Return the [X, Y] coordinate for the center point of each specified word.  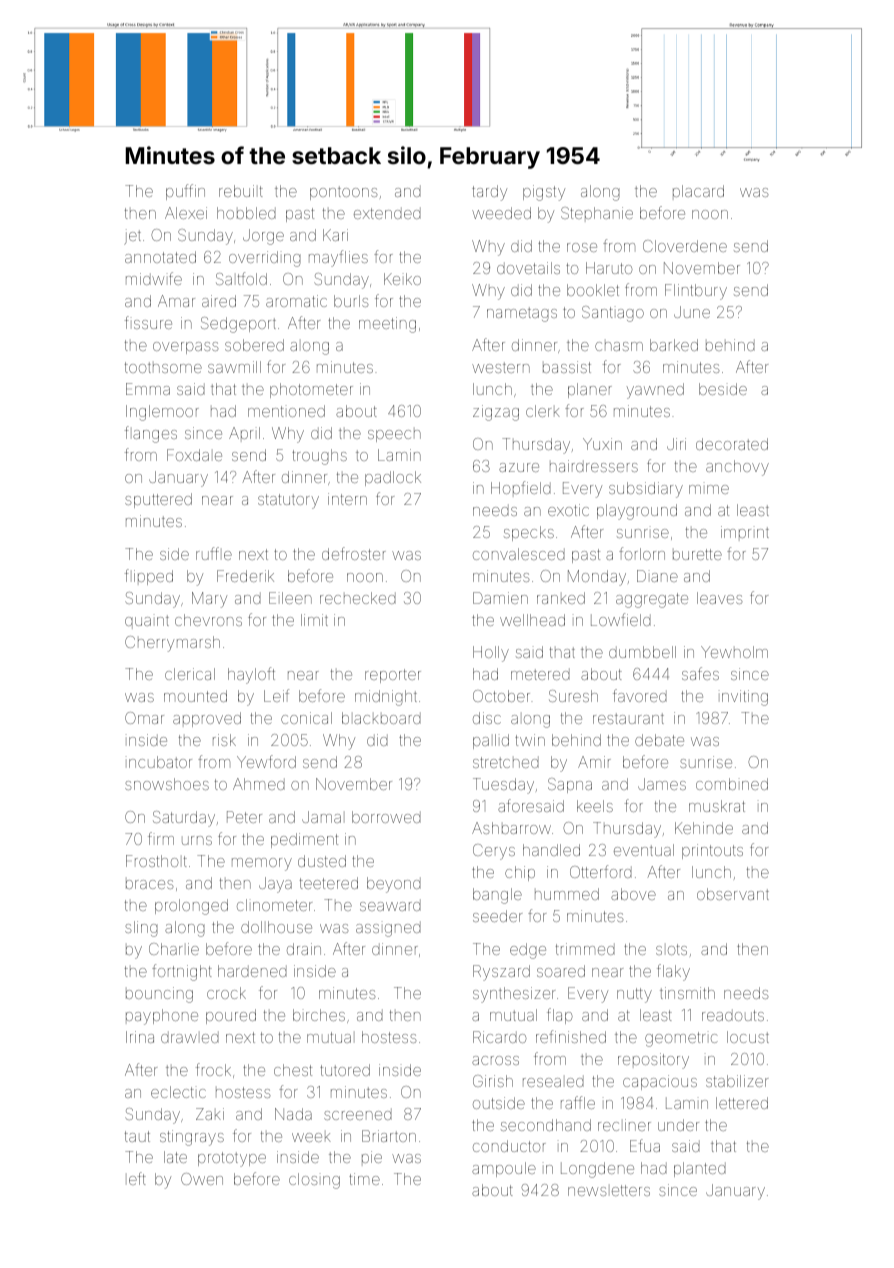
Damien [500, 598]
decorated [732, 444]
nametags [522, 314]
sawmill [234, 367]
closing [314, 1181]
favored [640, 695]
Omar [144, 718]
